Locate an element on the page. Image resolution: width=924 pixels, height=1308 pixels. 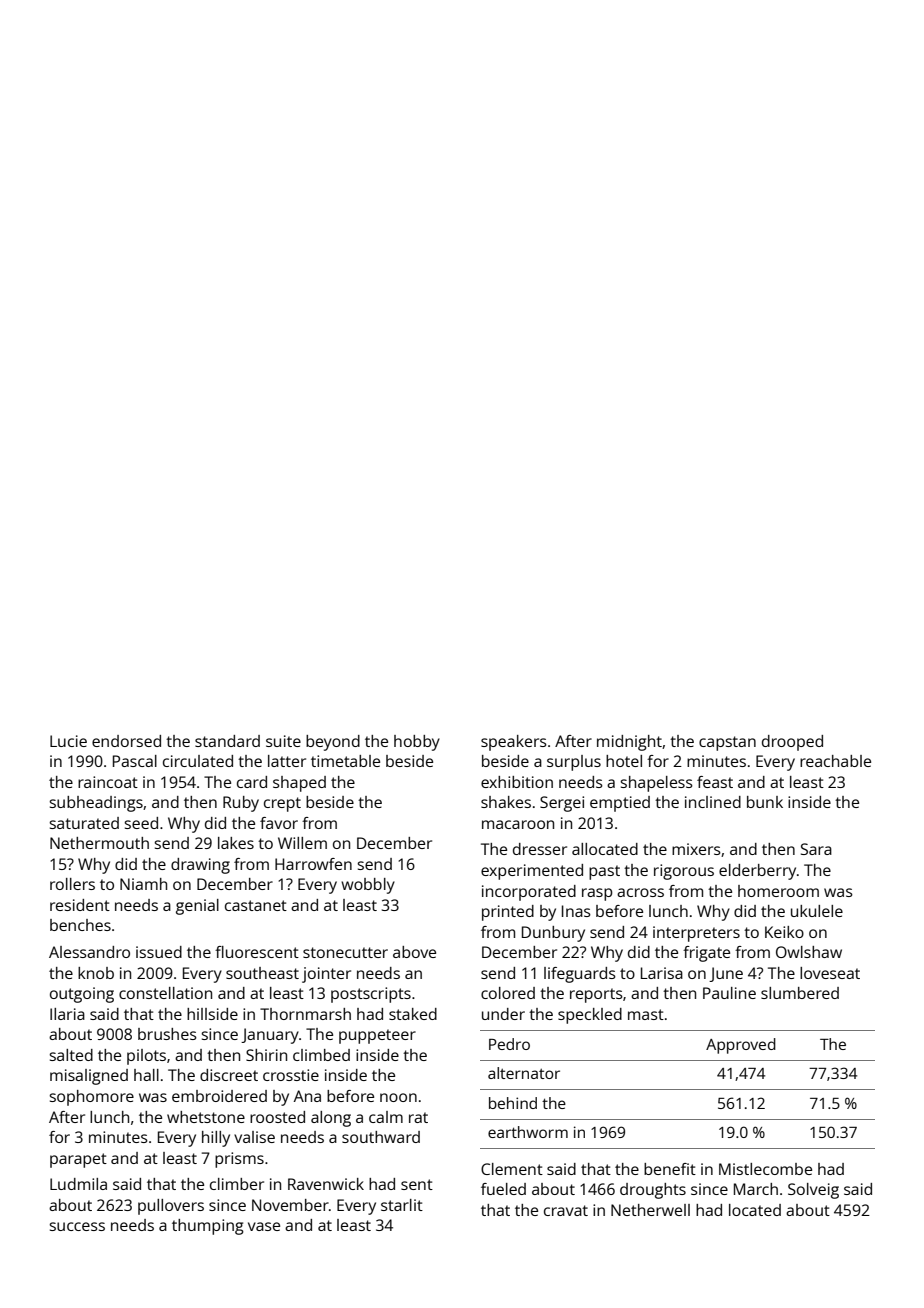
Sara is located at coordinates (816, 849).
